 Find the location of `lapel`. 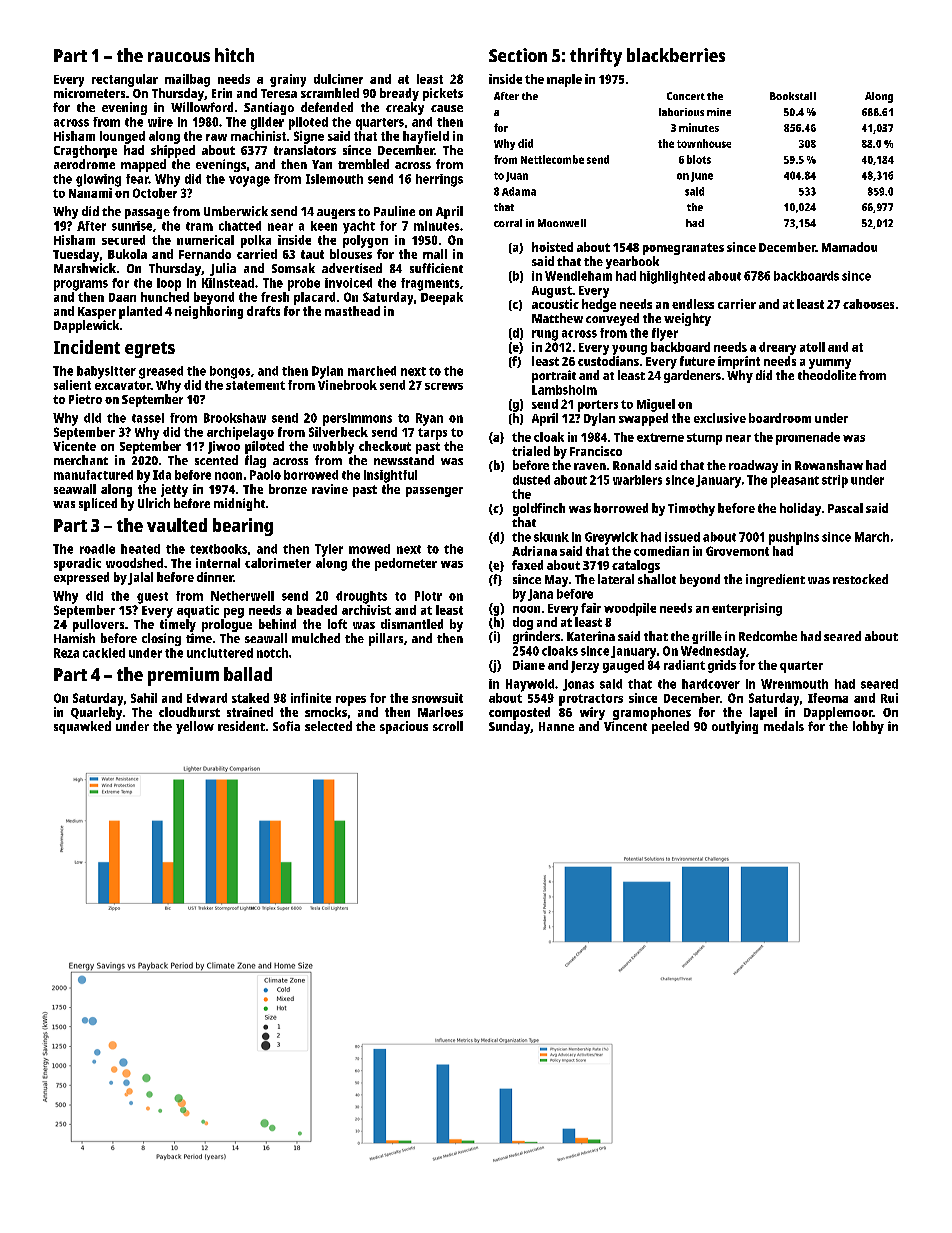

lapel is located at coordinates (763, 713).
